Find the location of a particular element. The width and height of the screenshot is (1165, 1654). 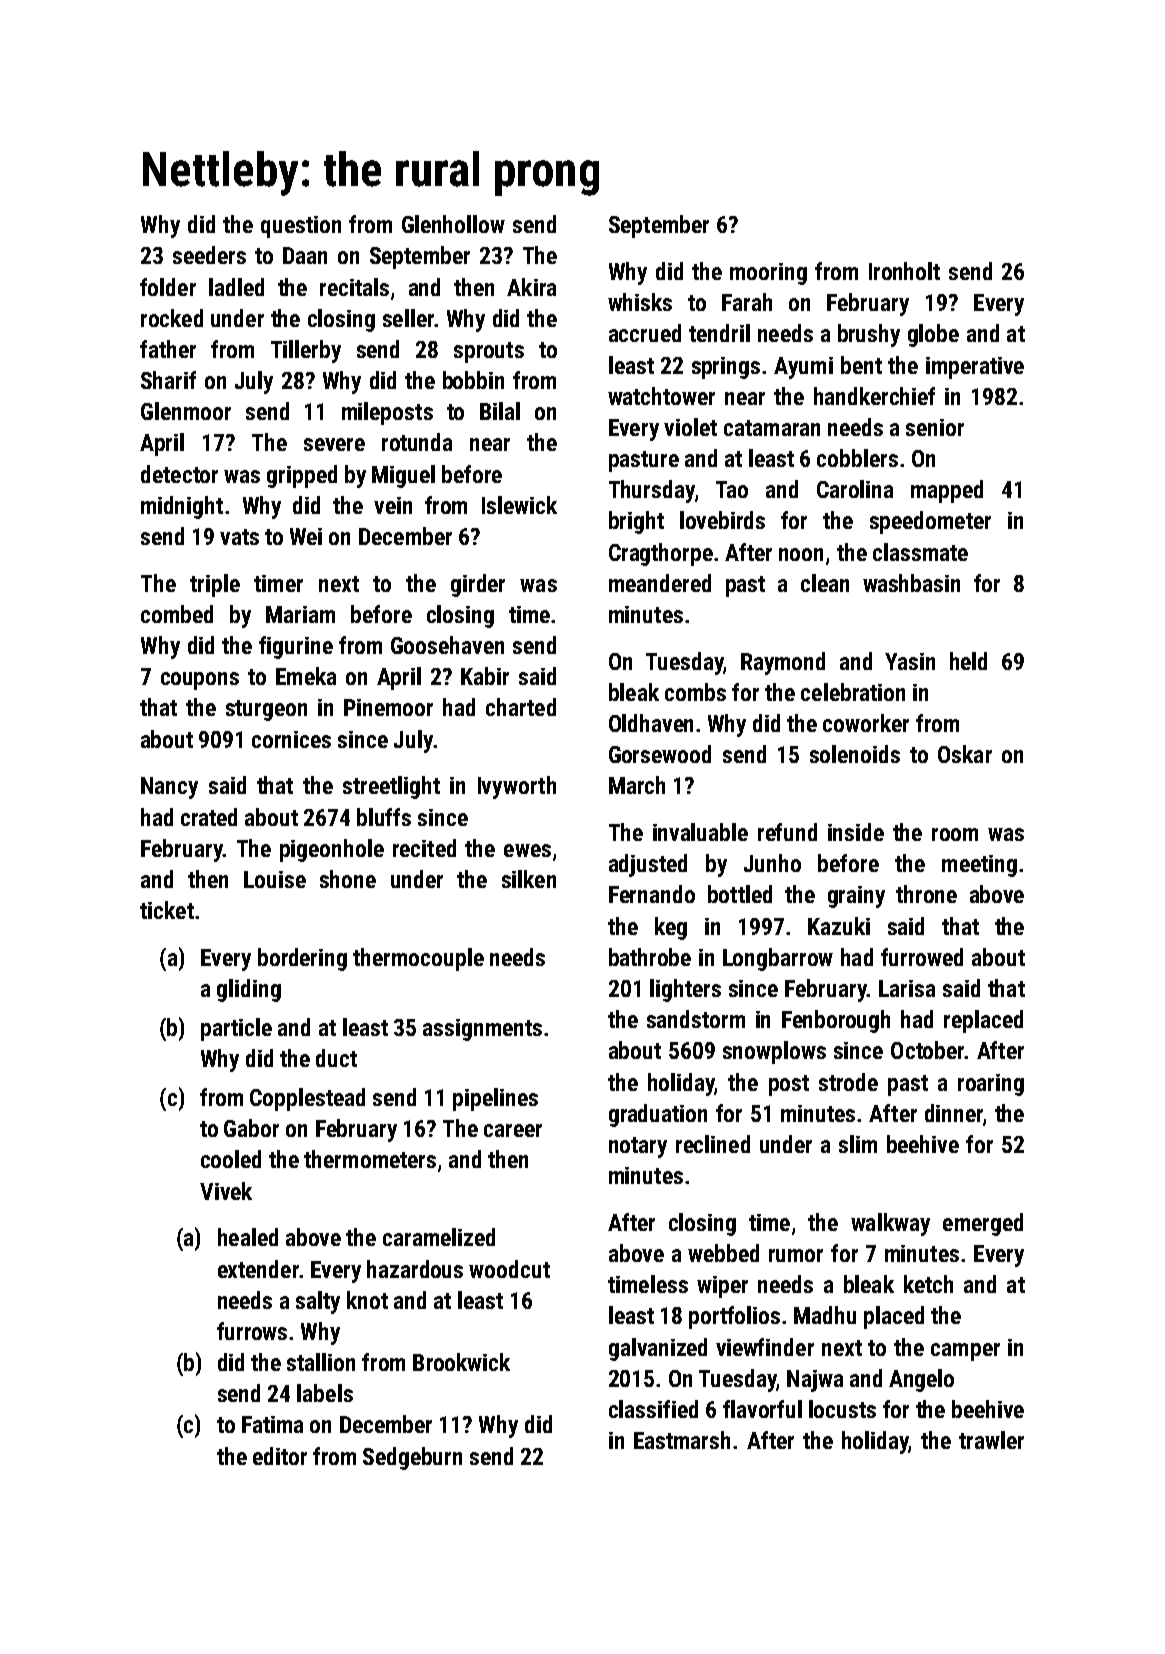

catamaran is located at coordinates (772, 428).
